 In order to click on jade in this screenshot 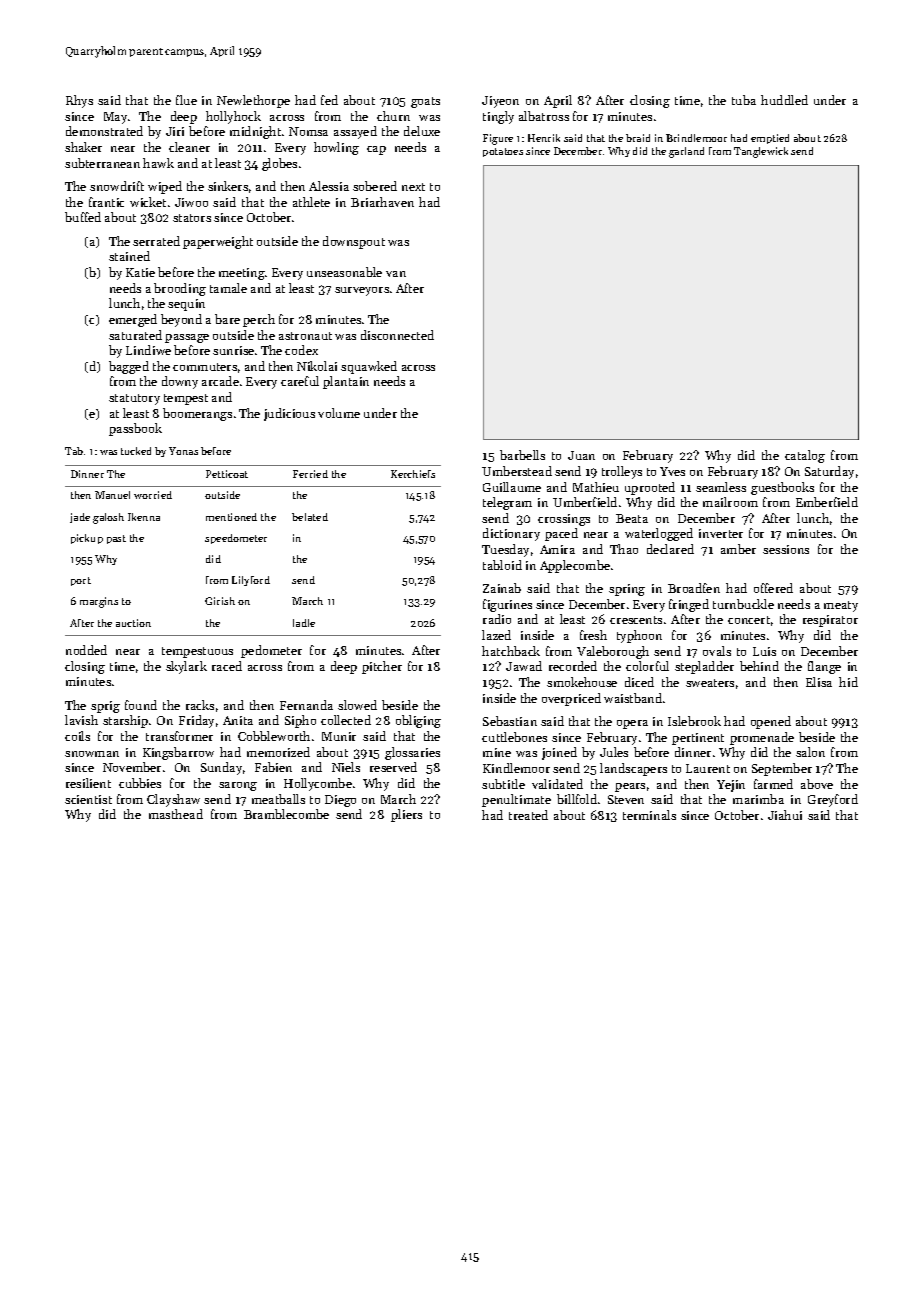, I will do `click(80, 518)`.
